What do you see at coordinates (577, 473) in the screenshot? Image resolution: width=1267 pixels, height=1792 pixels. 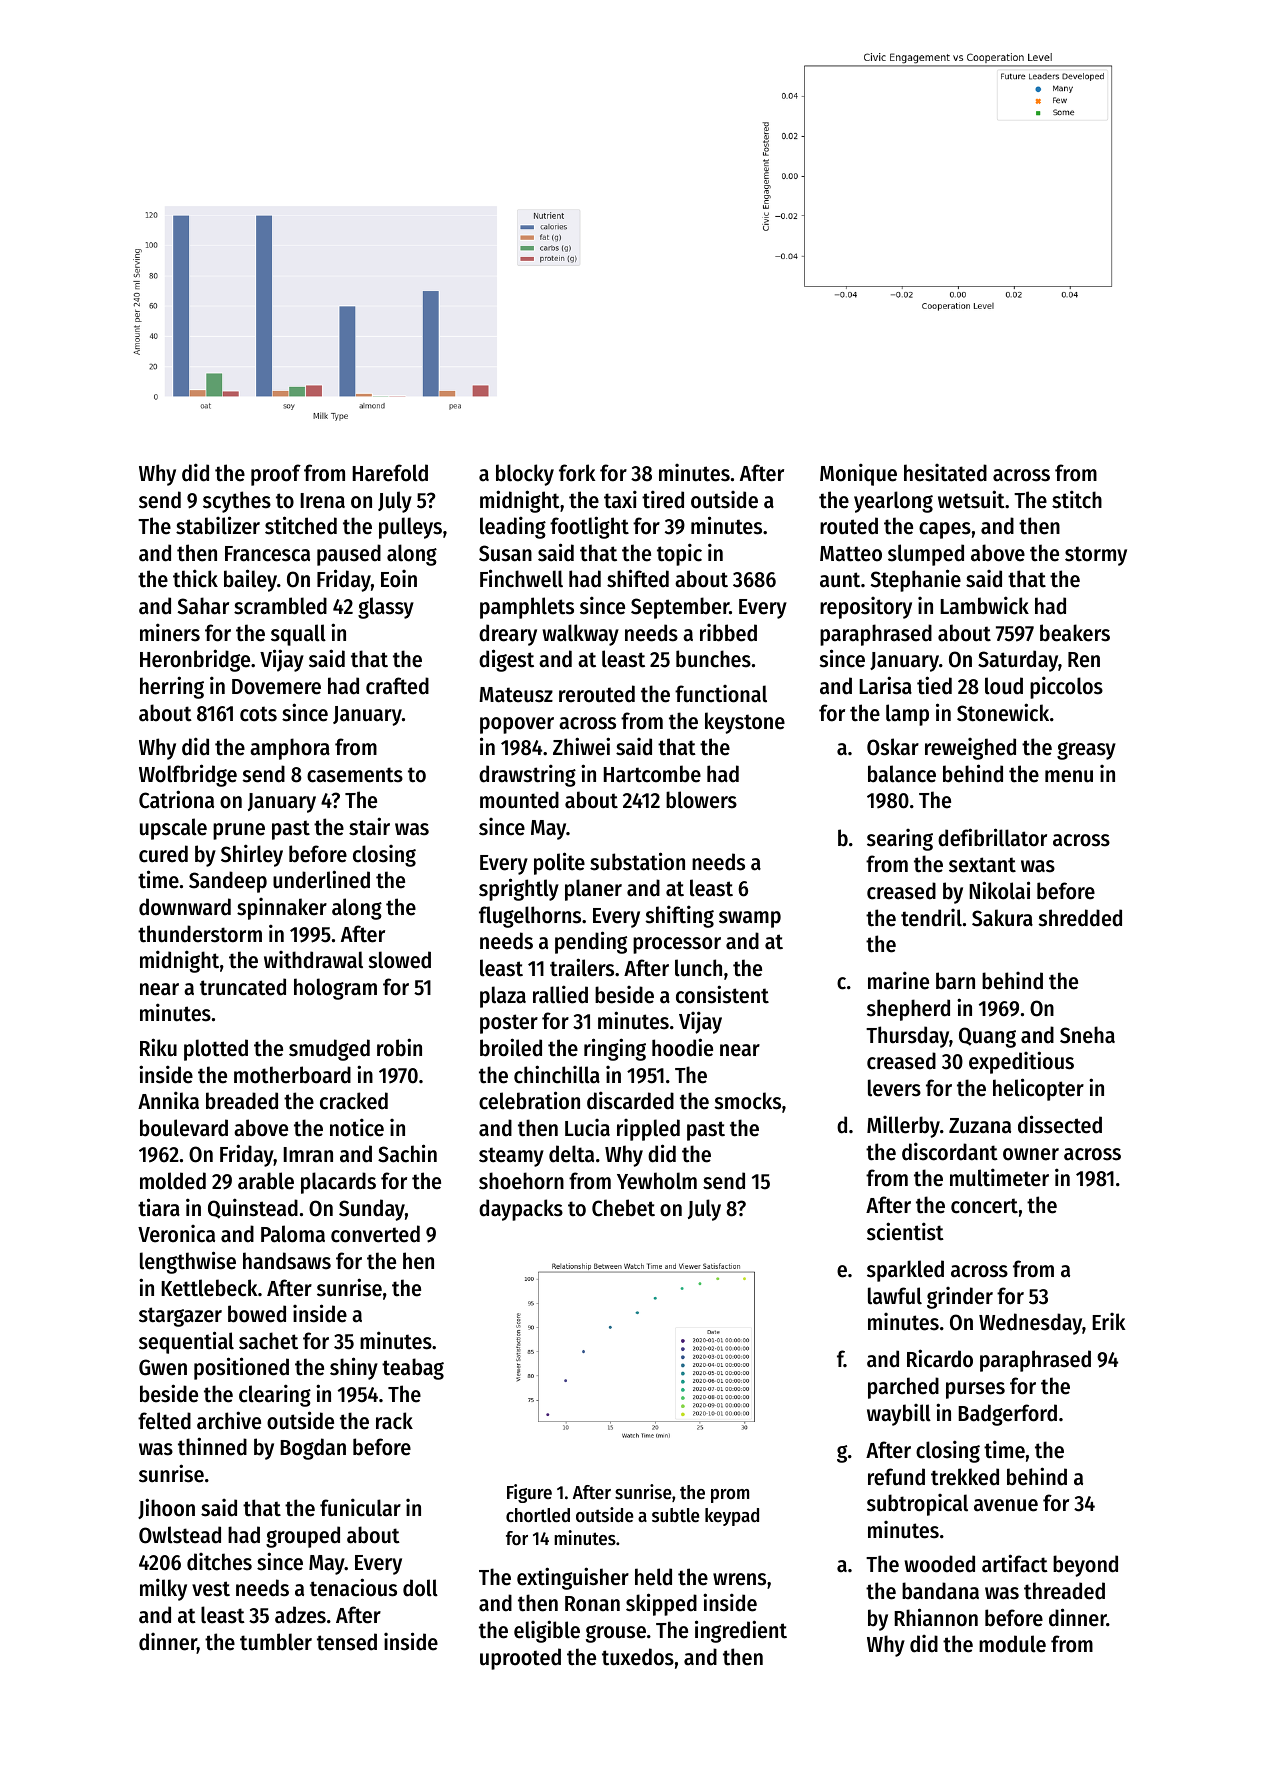 I see `fork` at bounding box center [577, 473].
